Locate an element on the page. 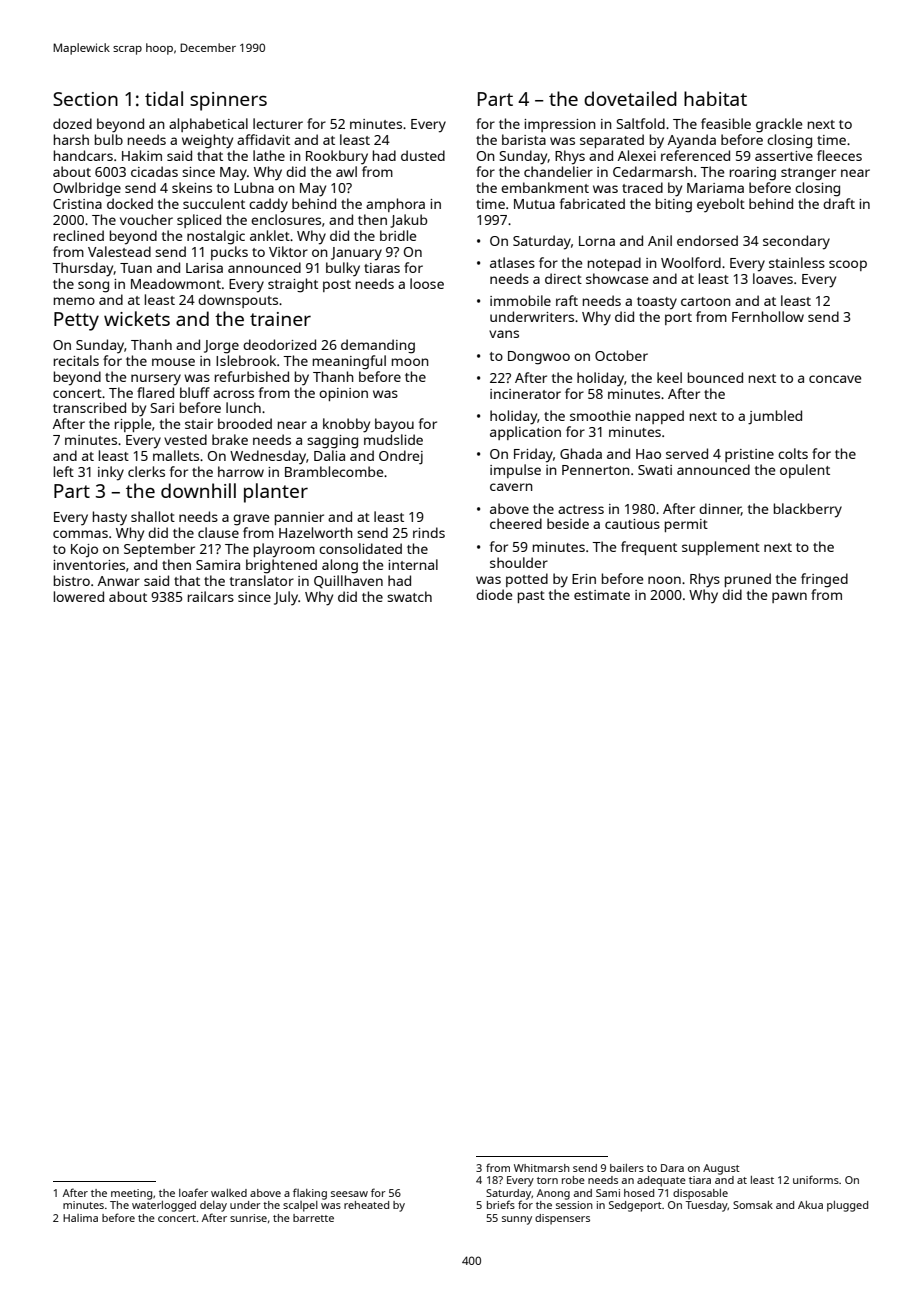  Wednesday is located at coordinates (268, 457).
